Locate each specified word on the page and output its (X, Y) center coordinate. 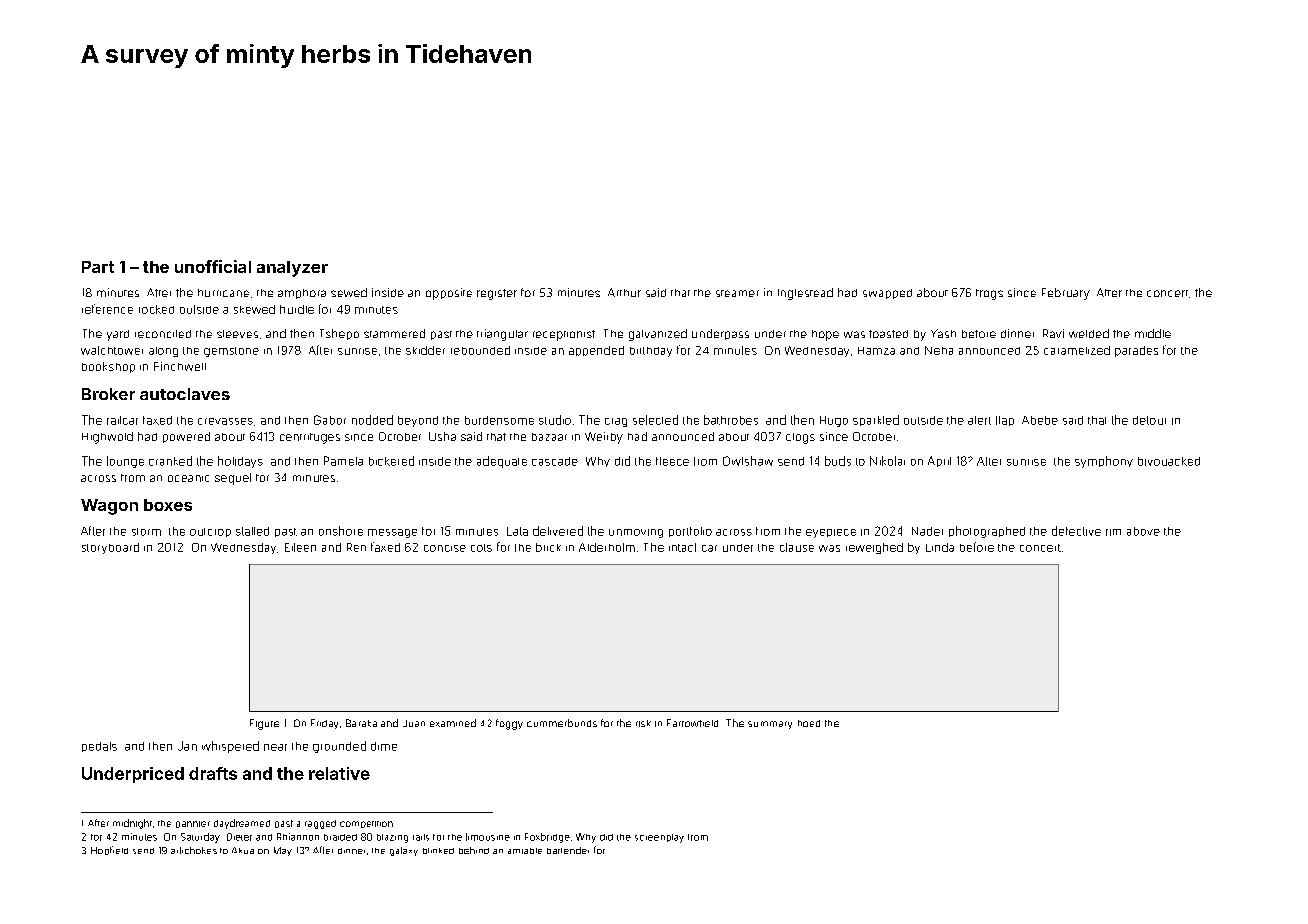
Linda (940, 547)
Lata (517, 531)
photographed (987, 532)
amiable (525, 851)
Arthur (624, 292)
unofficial (213, 266)
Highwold (107, 438)
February (1066, 294)
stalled (252, 531)
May (283, 851)
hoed (809, 723)
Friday (324, 724)
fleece (672, 461)
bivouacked (1169, 461)
